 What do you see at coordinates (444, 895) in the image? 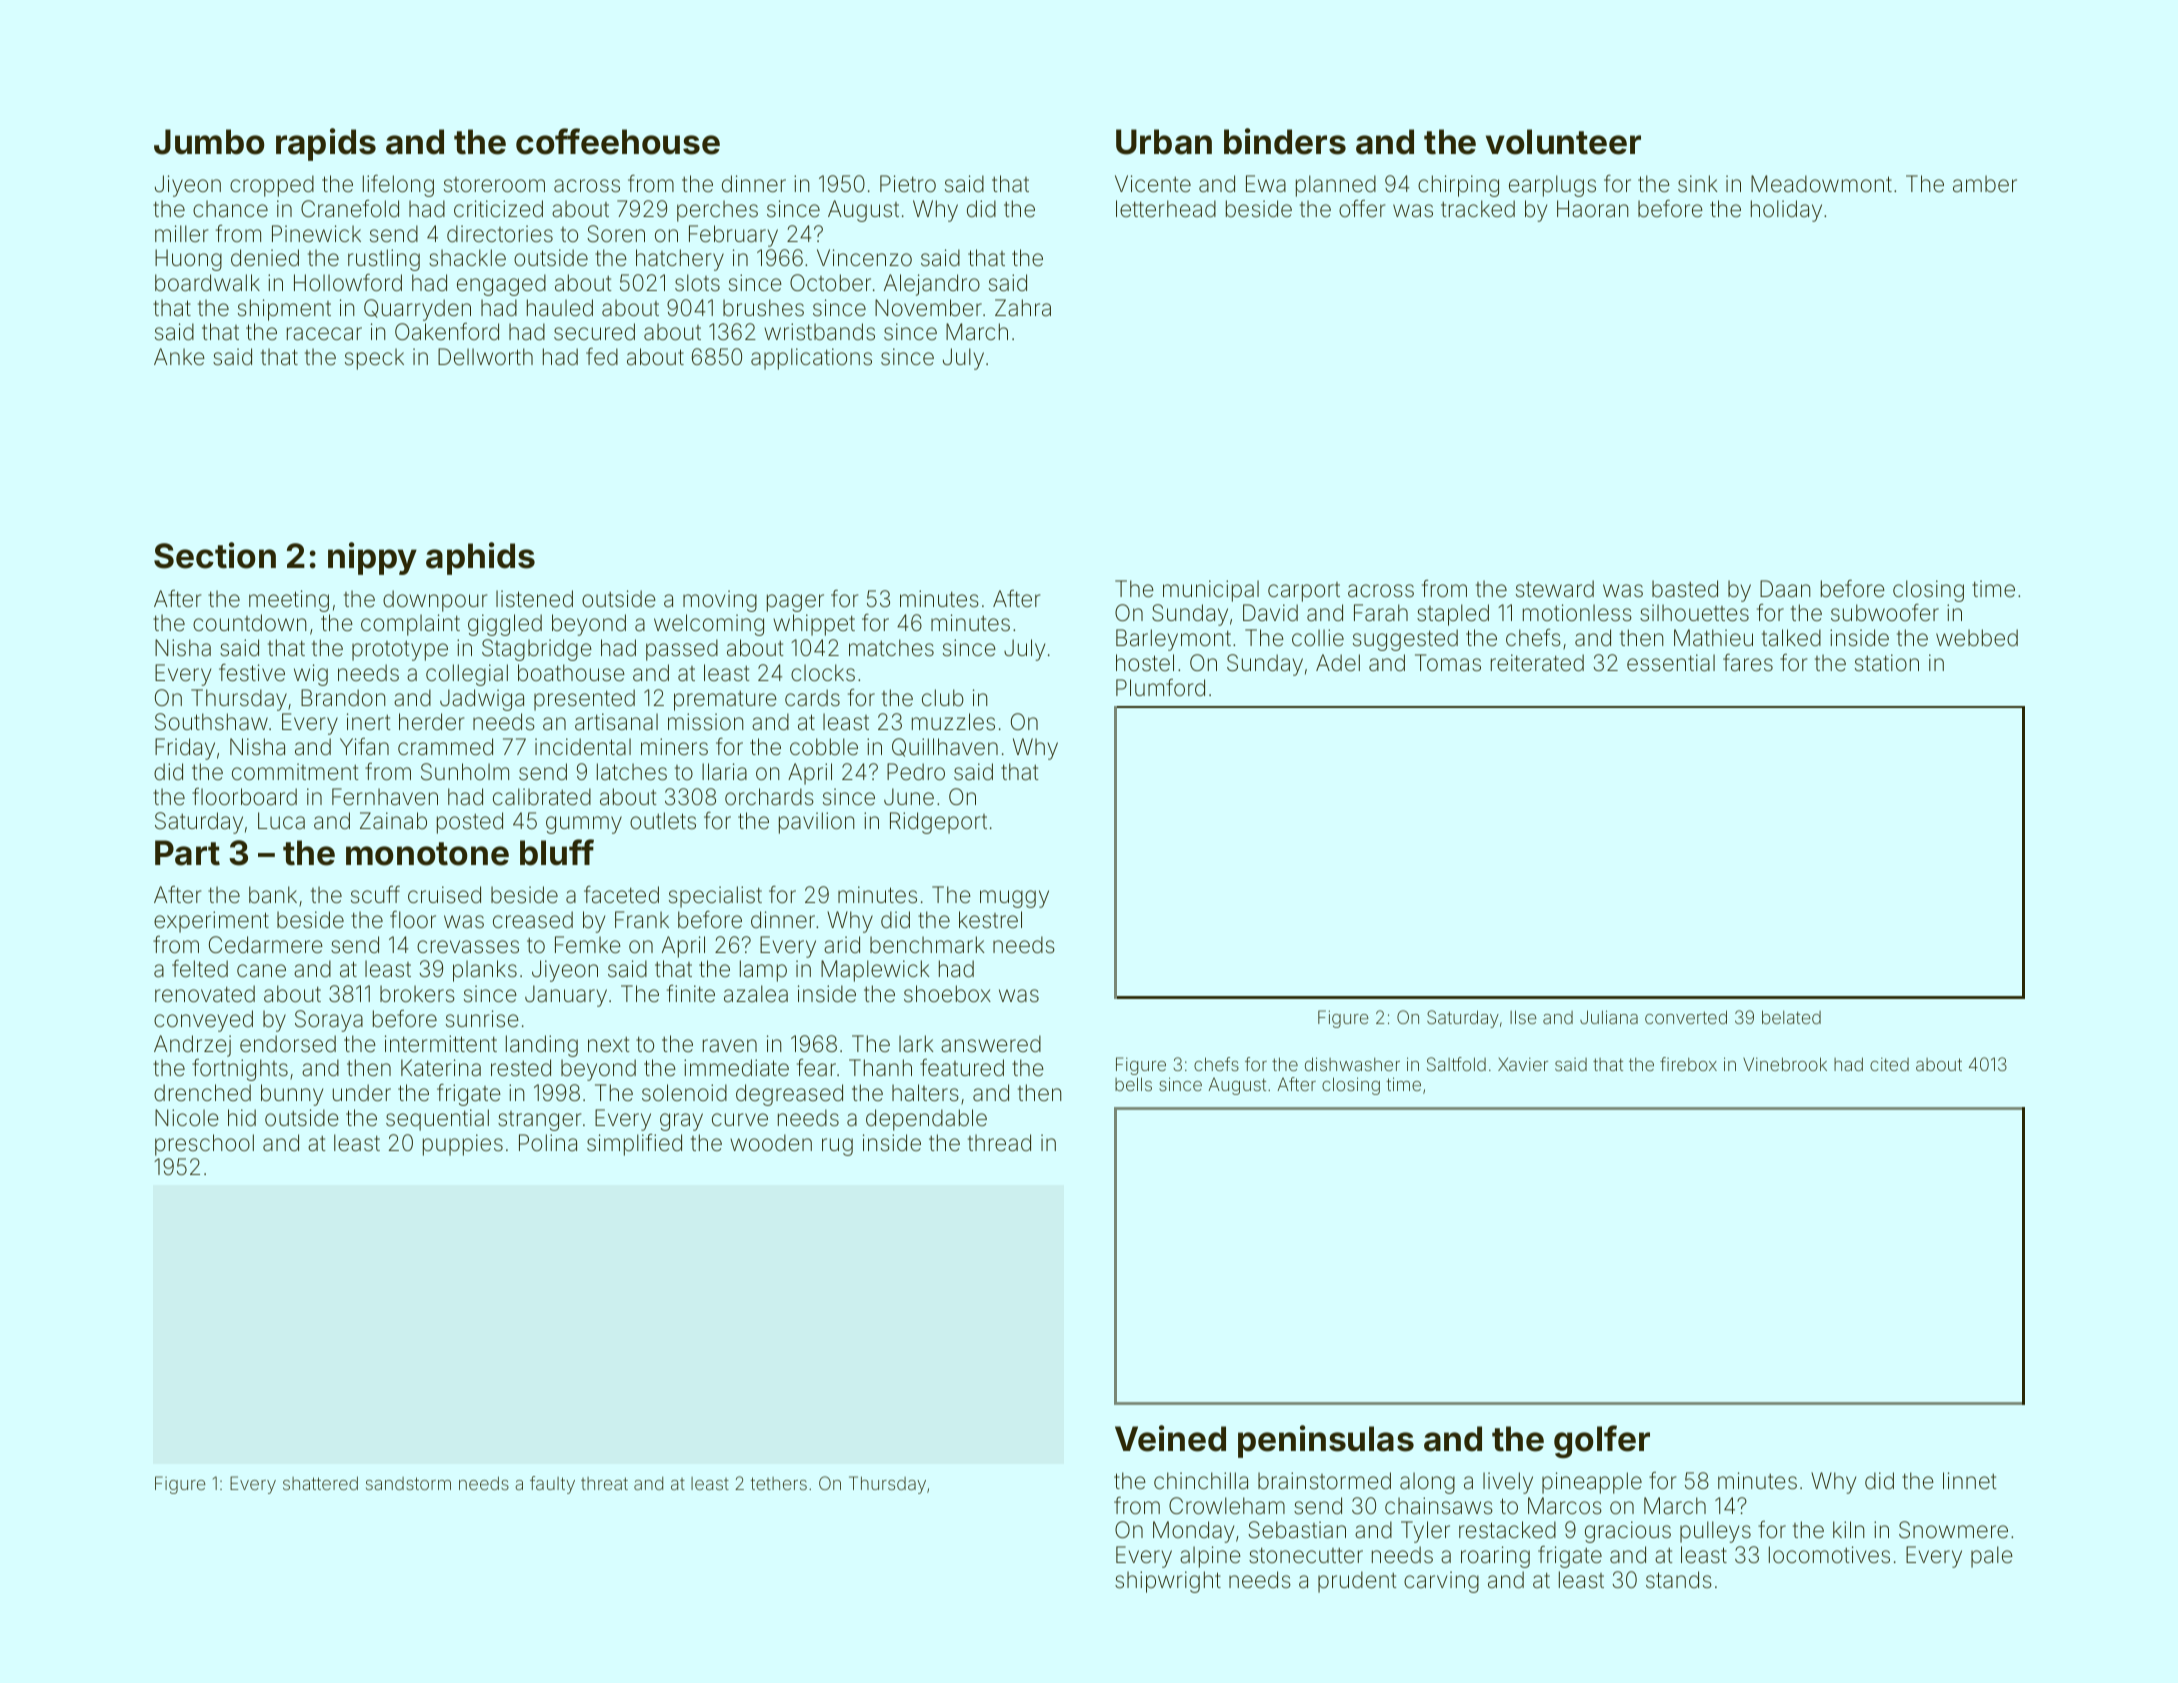
I see `cruised` at bounding box center [444, 895].
